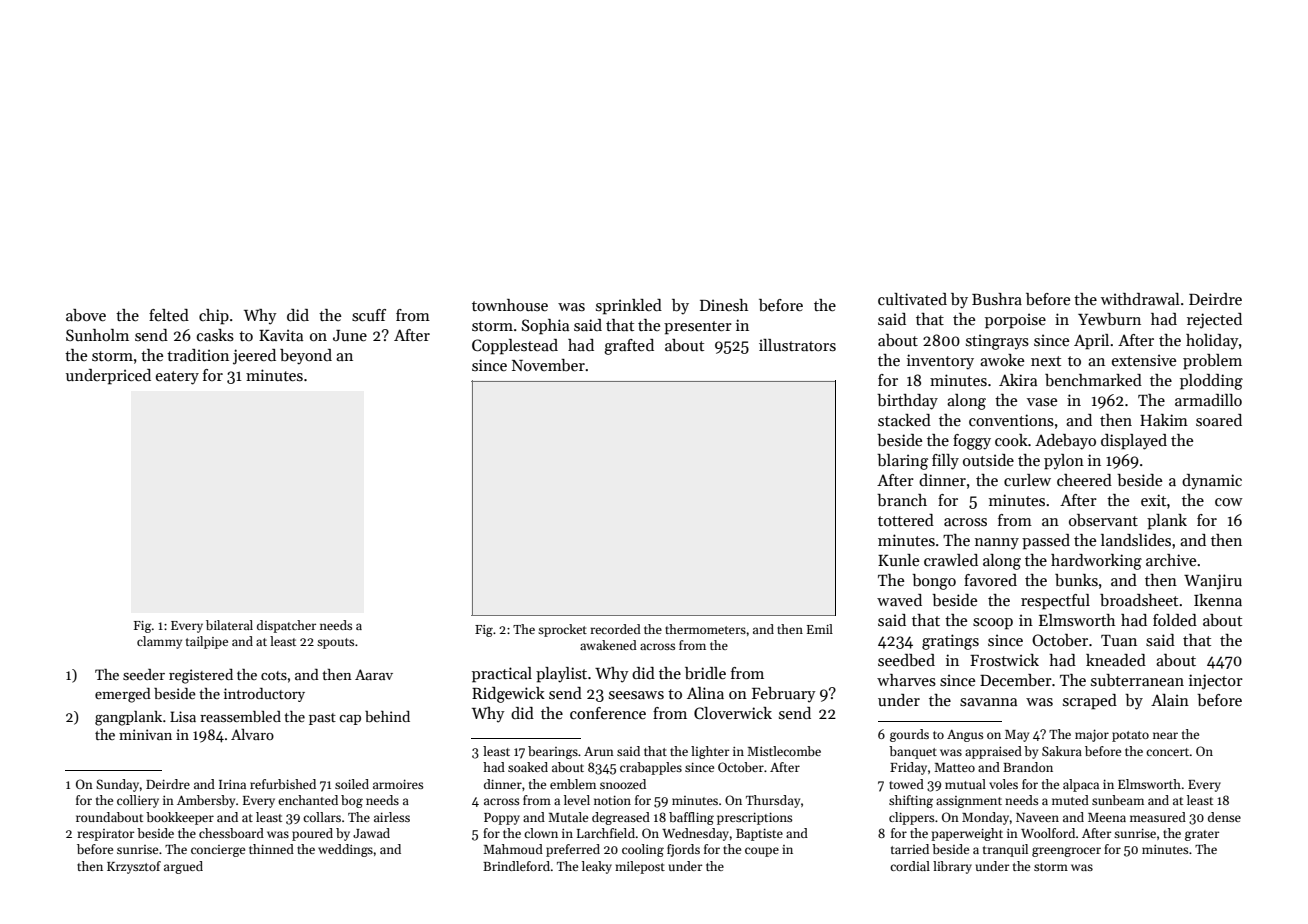  I want to click on scoop, so click(993, 624).
